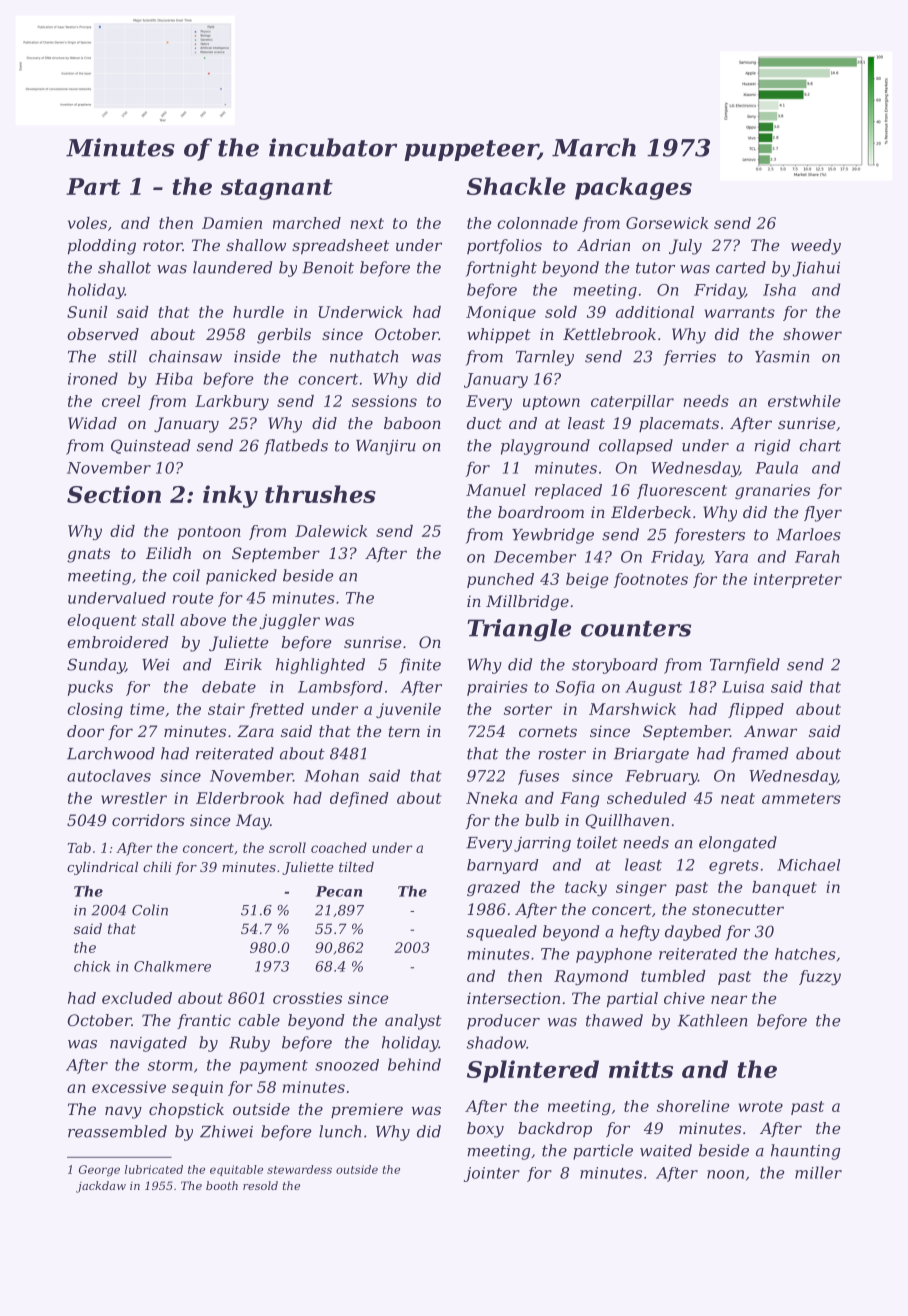 The image size is (908, 1316). I want to click on tumbled, so click(673, 976).
